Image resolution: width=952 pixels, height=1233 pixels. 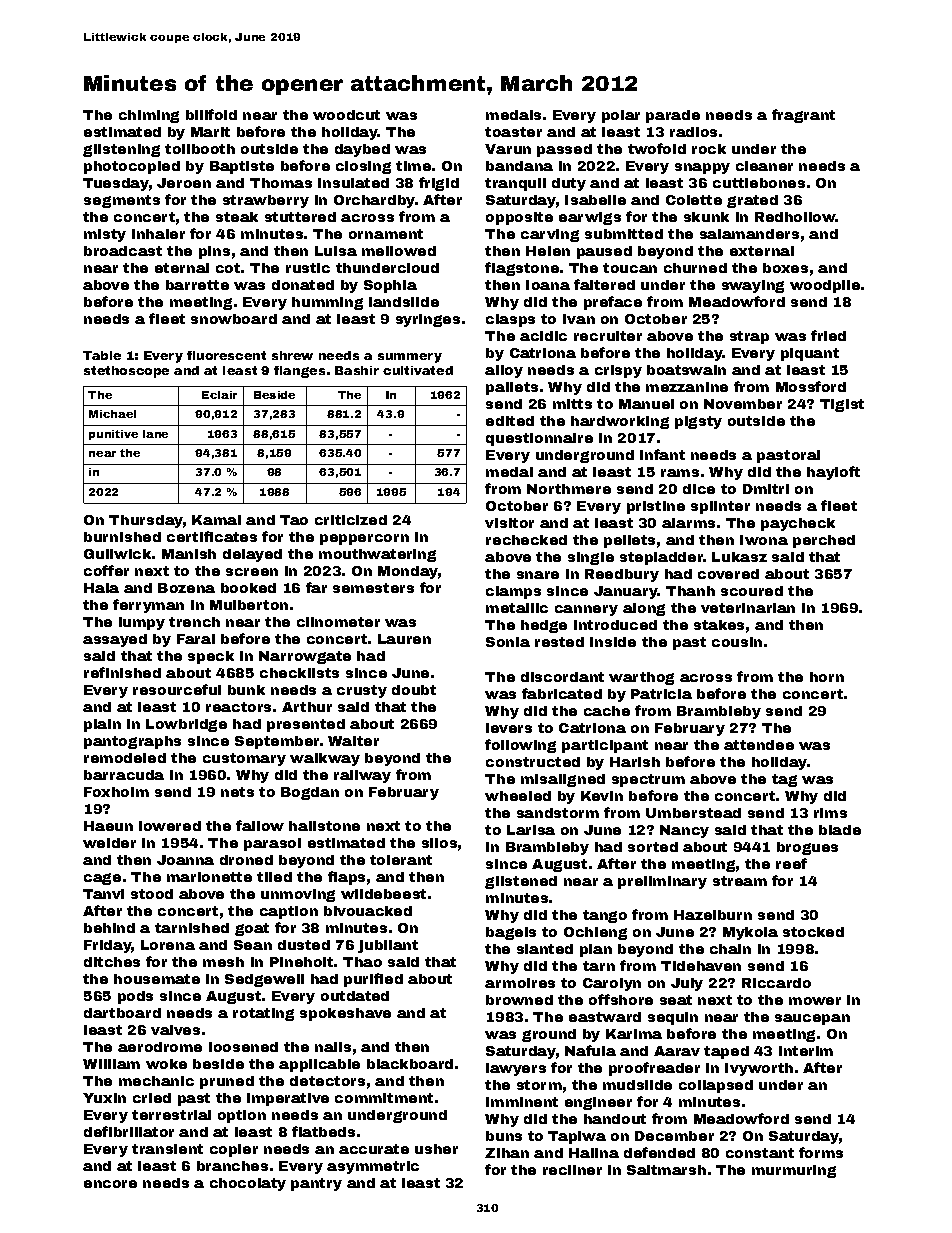 What do you see at coordinates (613, 303) in the screenshot?
I see `preface` at bounding box center [613, 303].
